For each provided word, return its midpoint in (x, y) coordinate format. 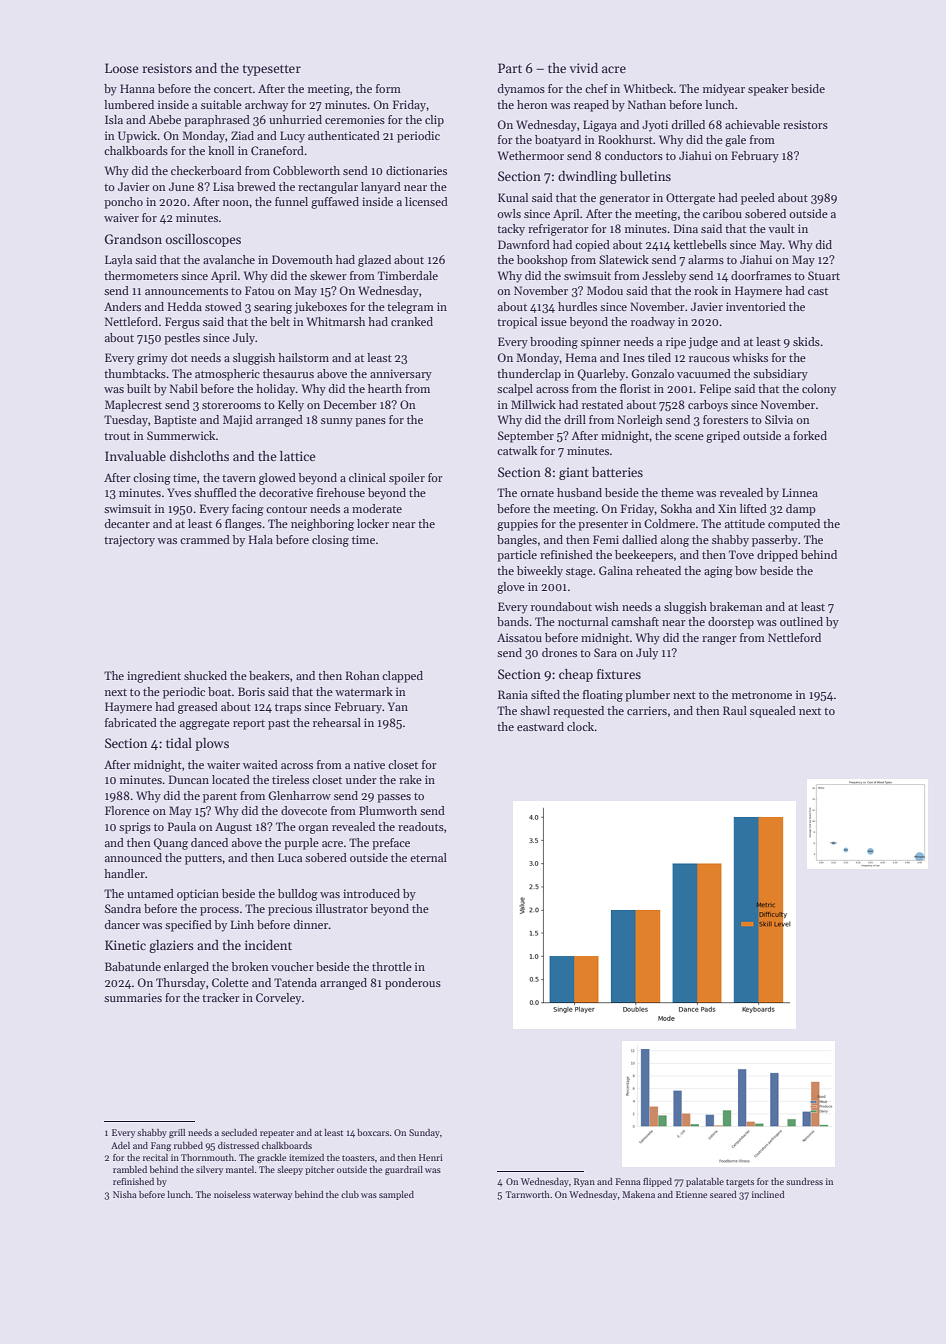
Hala (261, 539)
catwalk (517, 450)
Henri (431, 1157)
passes (394, 798)
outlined (801, 621)
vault (781, 228)
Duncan (189, 779)
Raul (735, 710)
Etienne (691, 1194)
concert (233, 89)
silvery (209, 1170)
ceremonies (355, 119)
